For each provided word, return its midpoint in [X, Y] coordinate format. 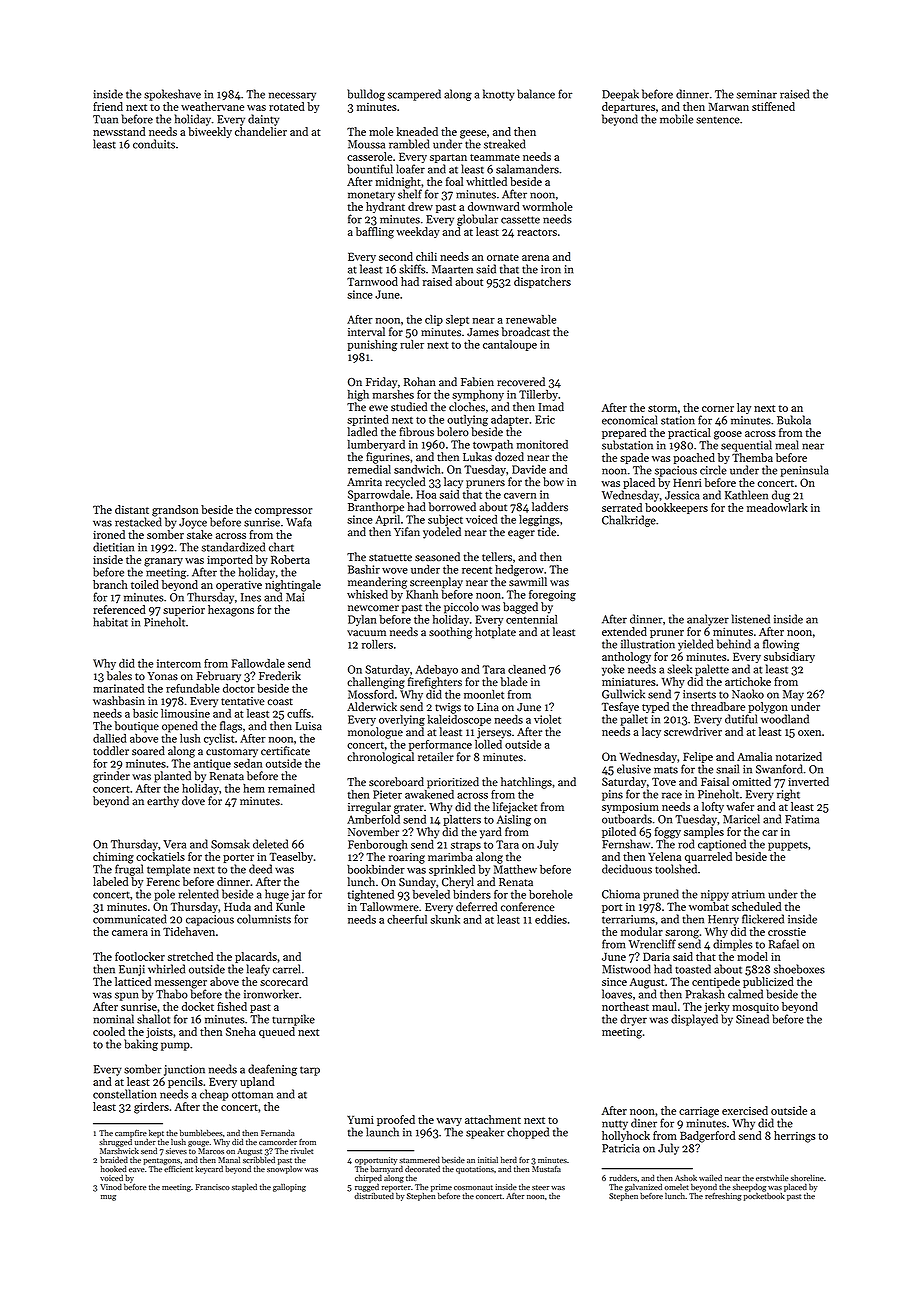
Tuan [105, 119]
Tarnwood [372, 281]
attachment [493, 1119]
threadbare [718, 706]
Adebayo [436, 670]
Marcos [211, 1151]
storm [662, 408]
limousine [185, 713]
